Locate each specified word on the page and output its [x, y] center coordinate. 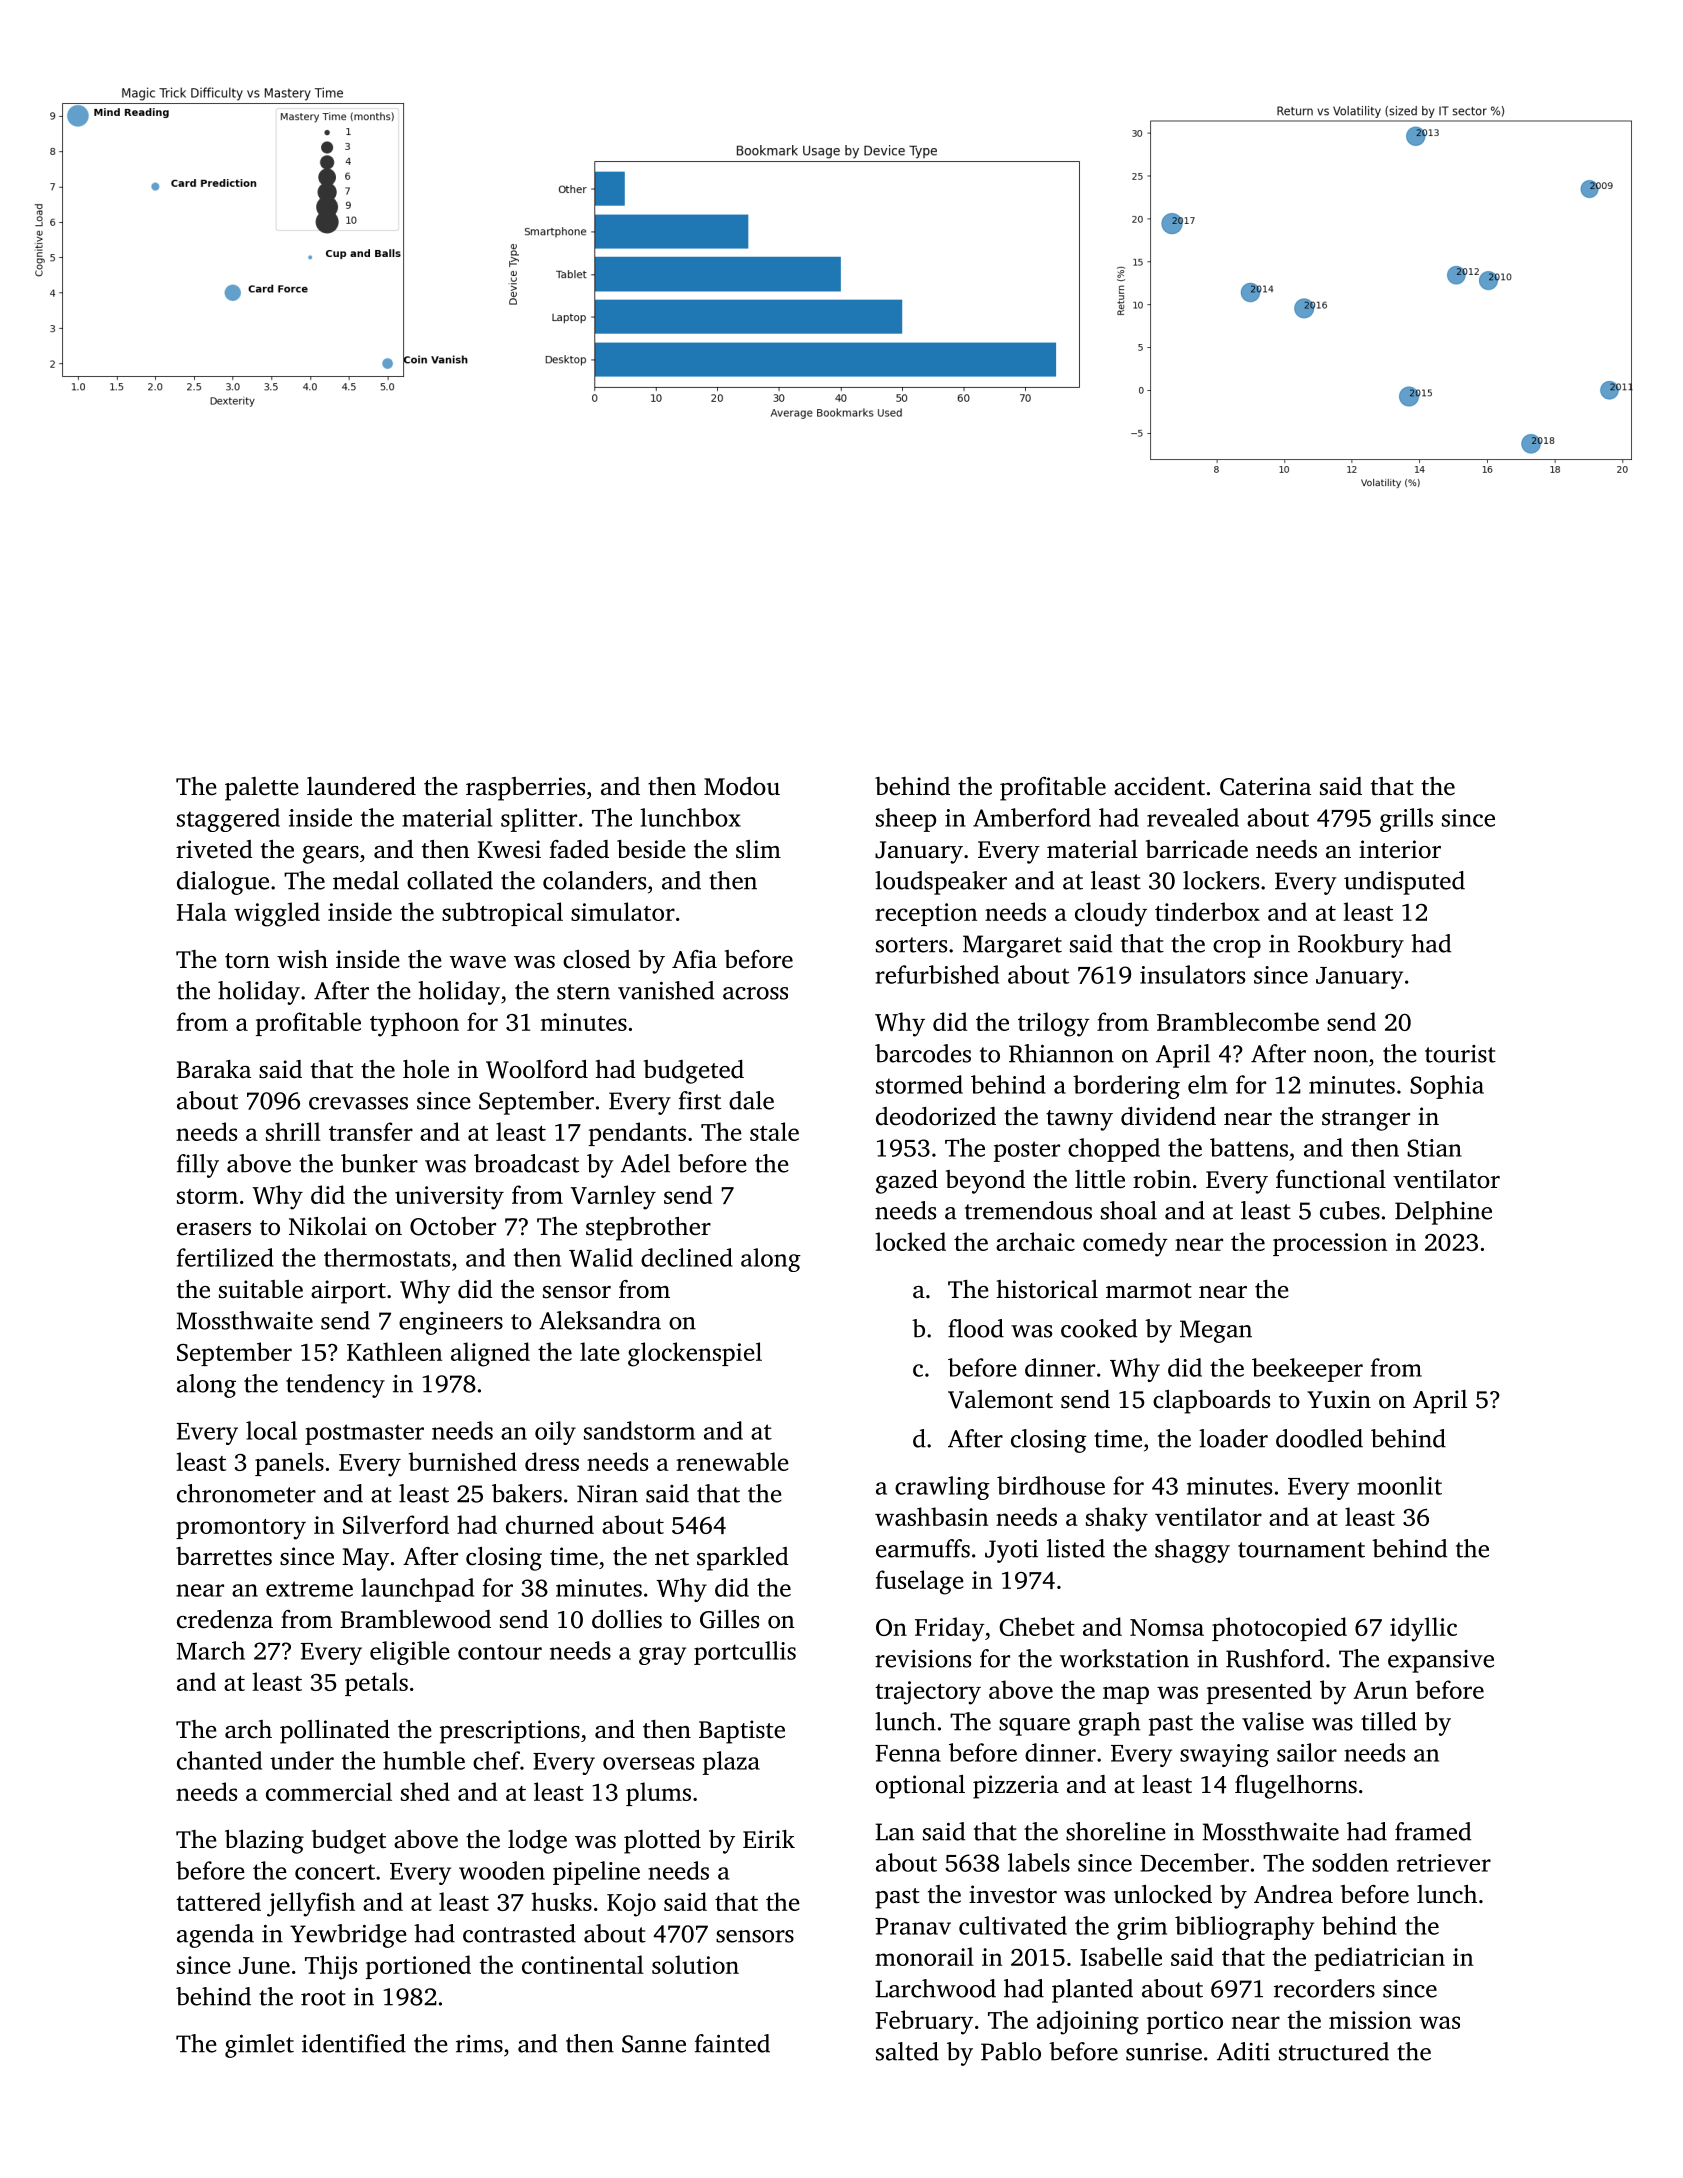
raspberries [525, 789]
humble [424, 1760]
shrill [293, 1131]
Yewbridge [348, 1936]
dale [751, 1100]
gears [331, 855]
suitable [261, 1289]
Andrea [1293, 1894]
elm [1208, 1084]
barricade [1197, 849]
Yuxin [1339, 1399]
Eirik [769, 1839]
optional [920, 1787]
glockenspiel [695, 1354]
